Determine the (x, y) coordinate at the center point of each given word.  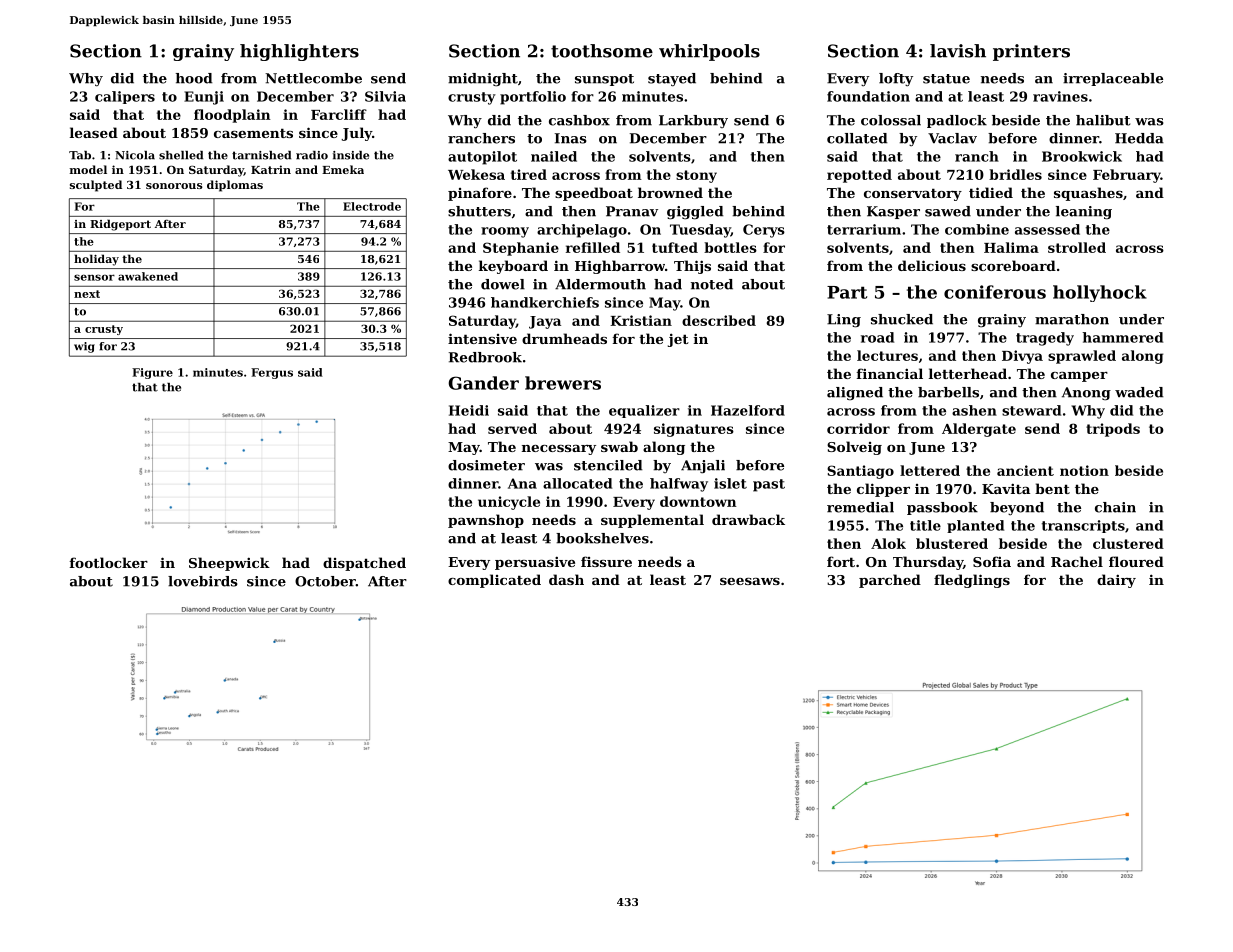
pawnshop (486, 521)
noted (712, 284)
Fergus (272, 373)
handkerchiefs (545, 302)
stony (696, 176)
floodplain (232, 116)
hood (194, 78)
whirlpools (709, 52)
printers (1031, 52)
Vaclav (952, 138)
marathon (1072, 319)
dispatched (364, 564)
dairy (1116, 581)
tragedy (1045, 339)
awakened (148, 276)
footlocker (109, 562)
